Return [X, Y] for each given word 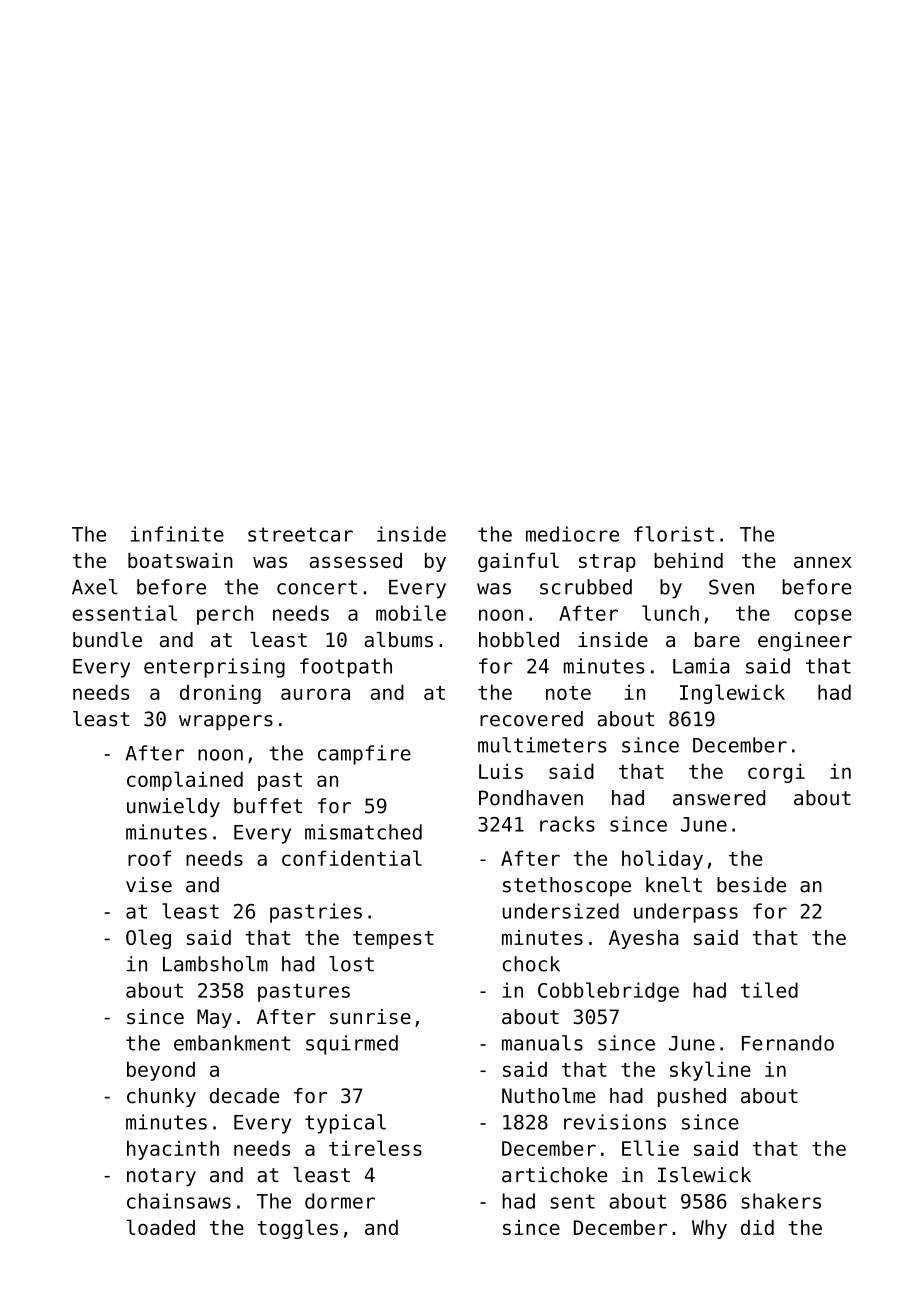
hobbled [519, 640]
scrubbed [586, 587]
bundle [107, 640]
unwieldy [173, 807]
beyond [161, 1071]
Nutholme [549, 1096]
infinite [177, 534]
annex [823, 562]
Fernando [788, 1043]
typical [345, 1124]
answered [719, 798]
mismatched [363, 832]
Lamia [701, 666]
